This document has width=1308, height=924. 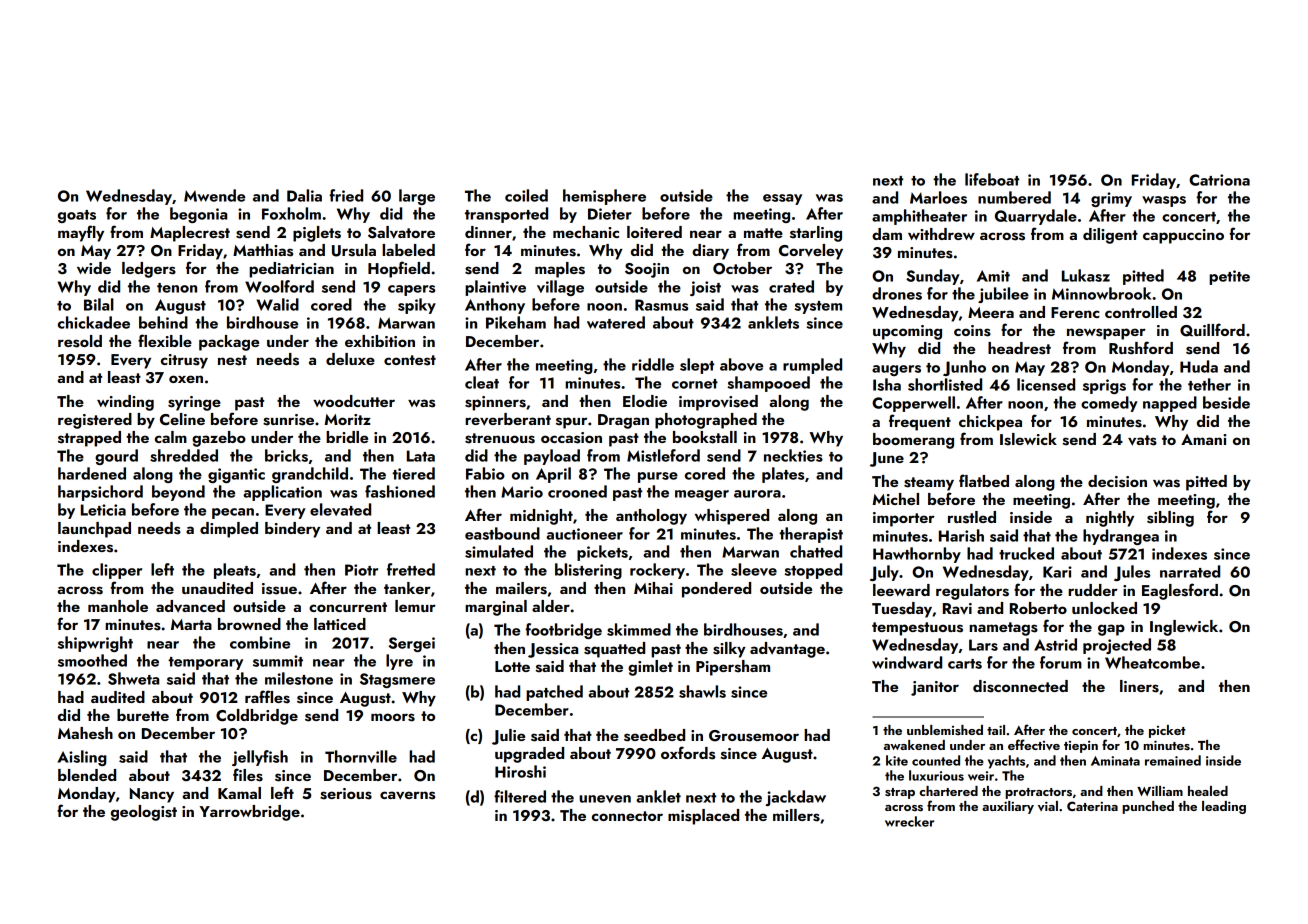 What do you see at coordinates (993, 276) in the document?
I see `Amit` at bounding box center [993, 276].
